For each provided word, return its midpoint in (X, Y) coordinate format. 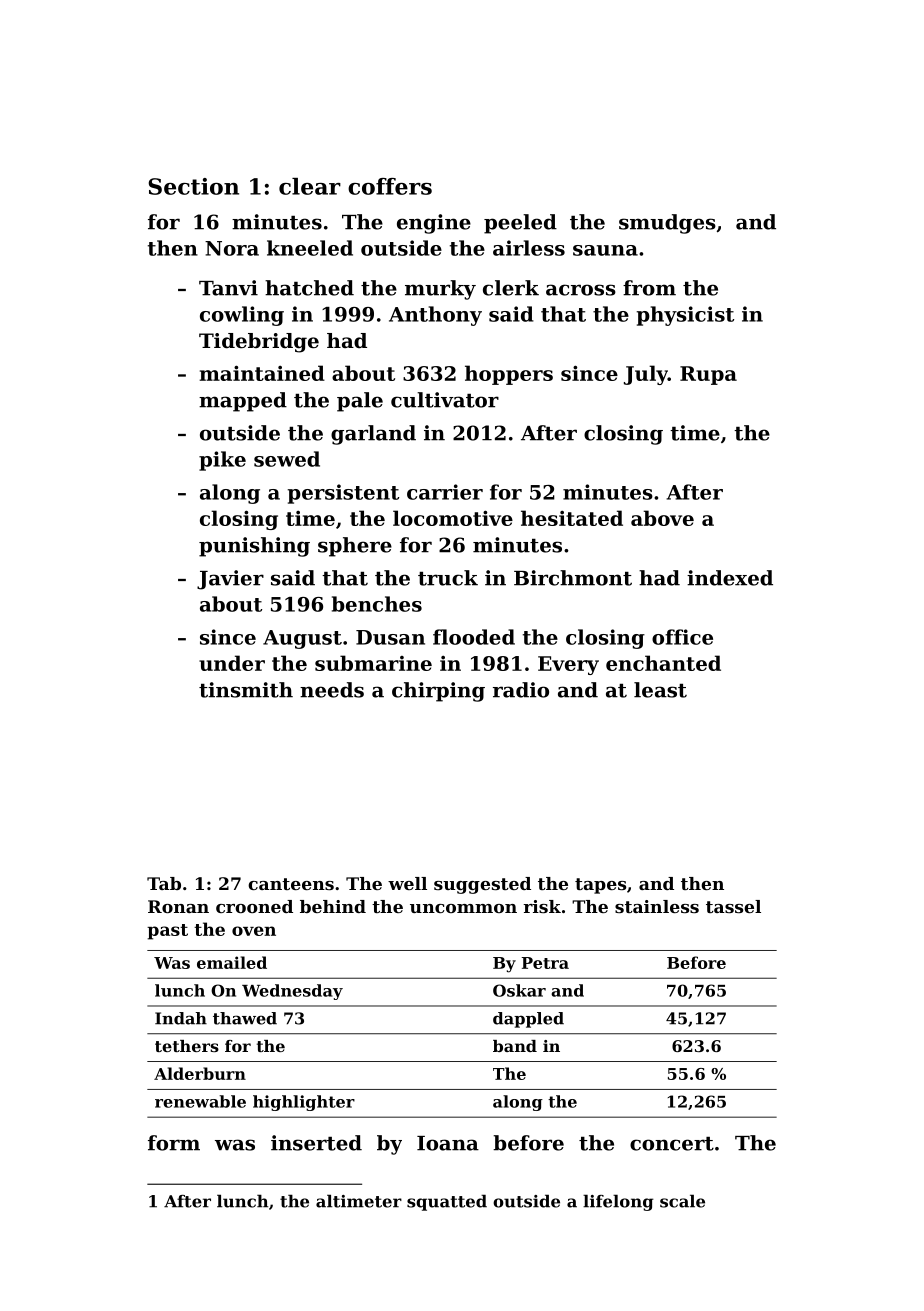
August (302, 639)
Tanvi (228, 288)
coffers (390, 186)
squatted (447, 1202)
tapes (600, 886)
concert (672, 1144)
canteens (291, 884)
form (174, 1143)
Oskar (519, 990)
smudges (667, 224)
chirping (438, 692)
